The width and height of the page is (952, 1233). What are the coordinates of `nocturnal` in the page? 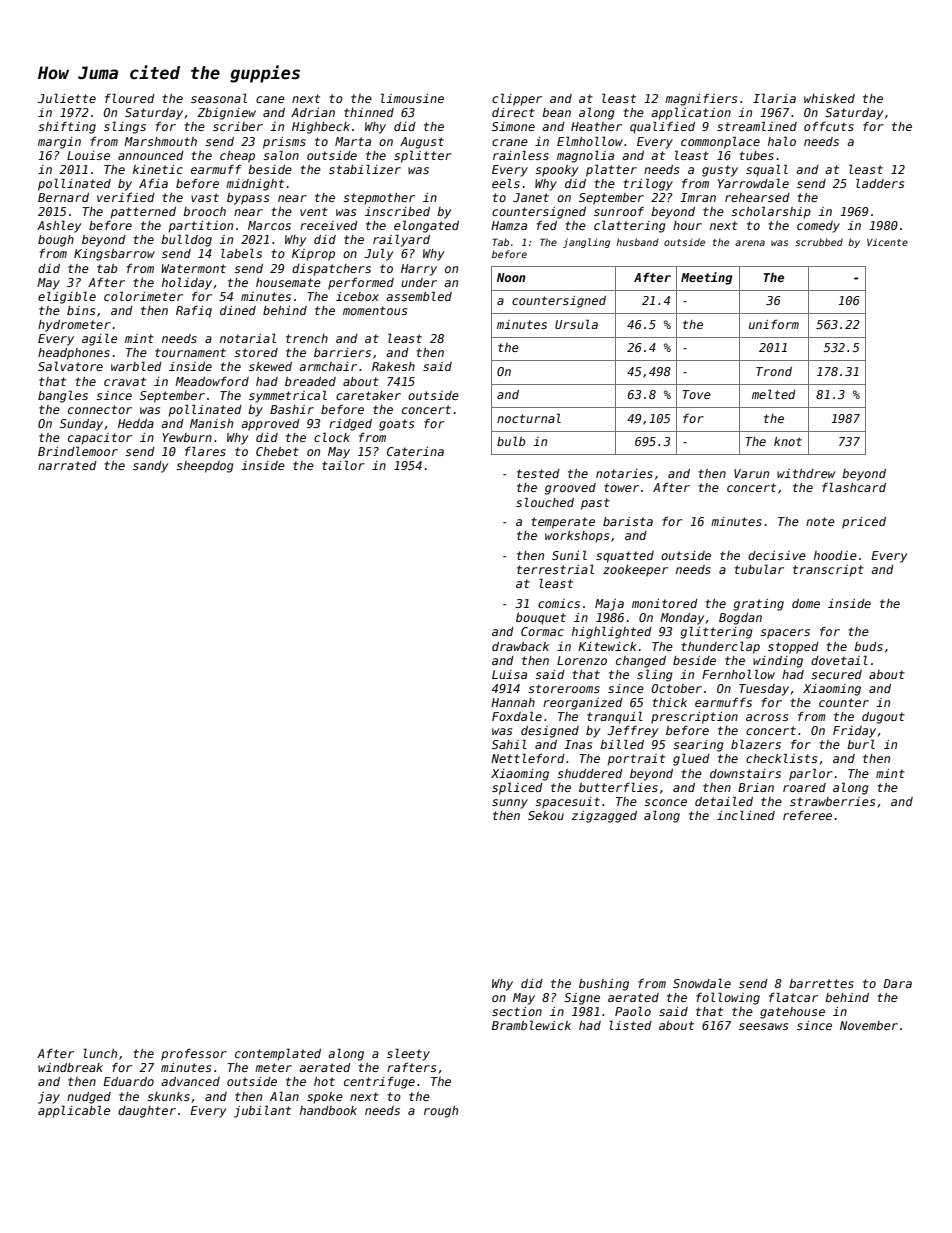 It's located at (529, 418).
